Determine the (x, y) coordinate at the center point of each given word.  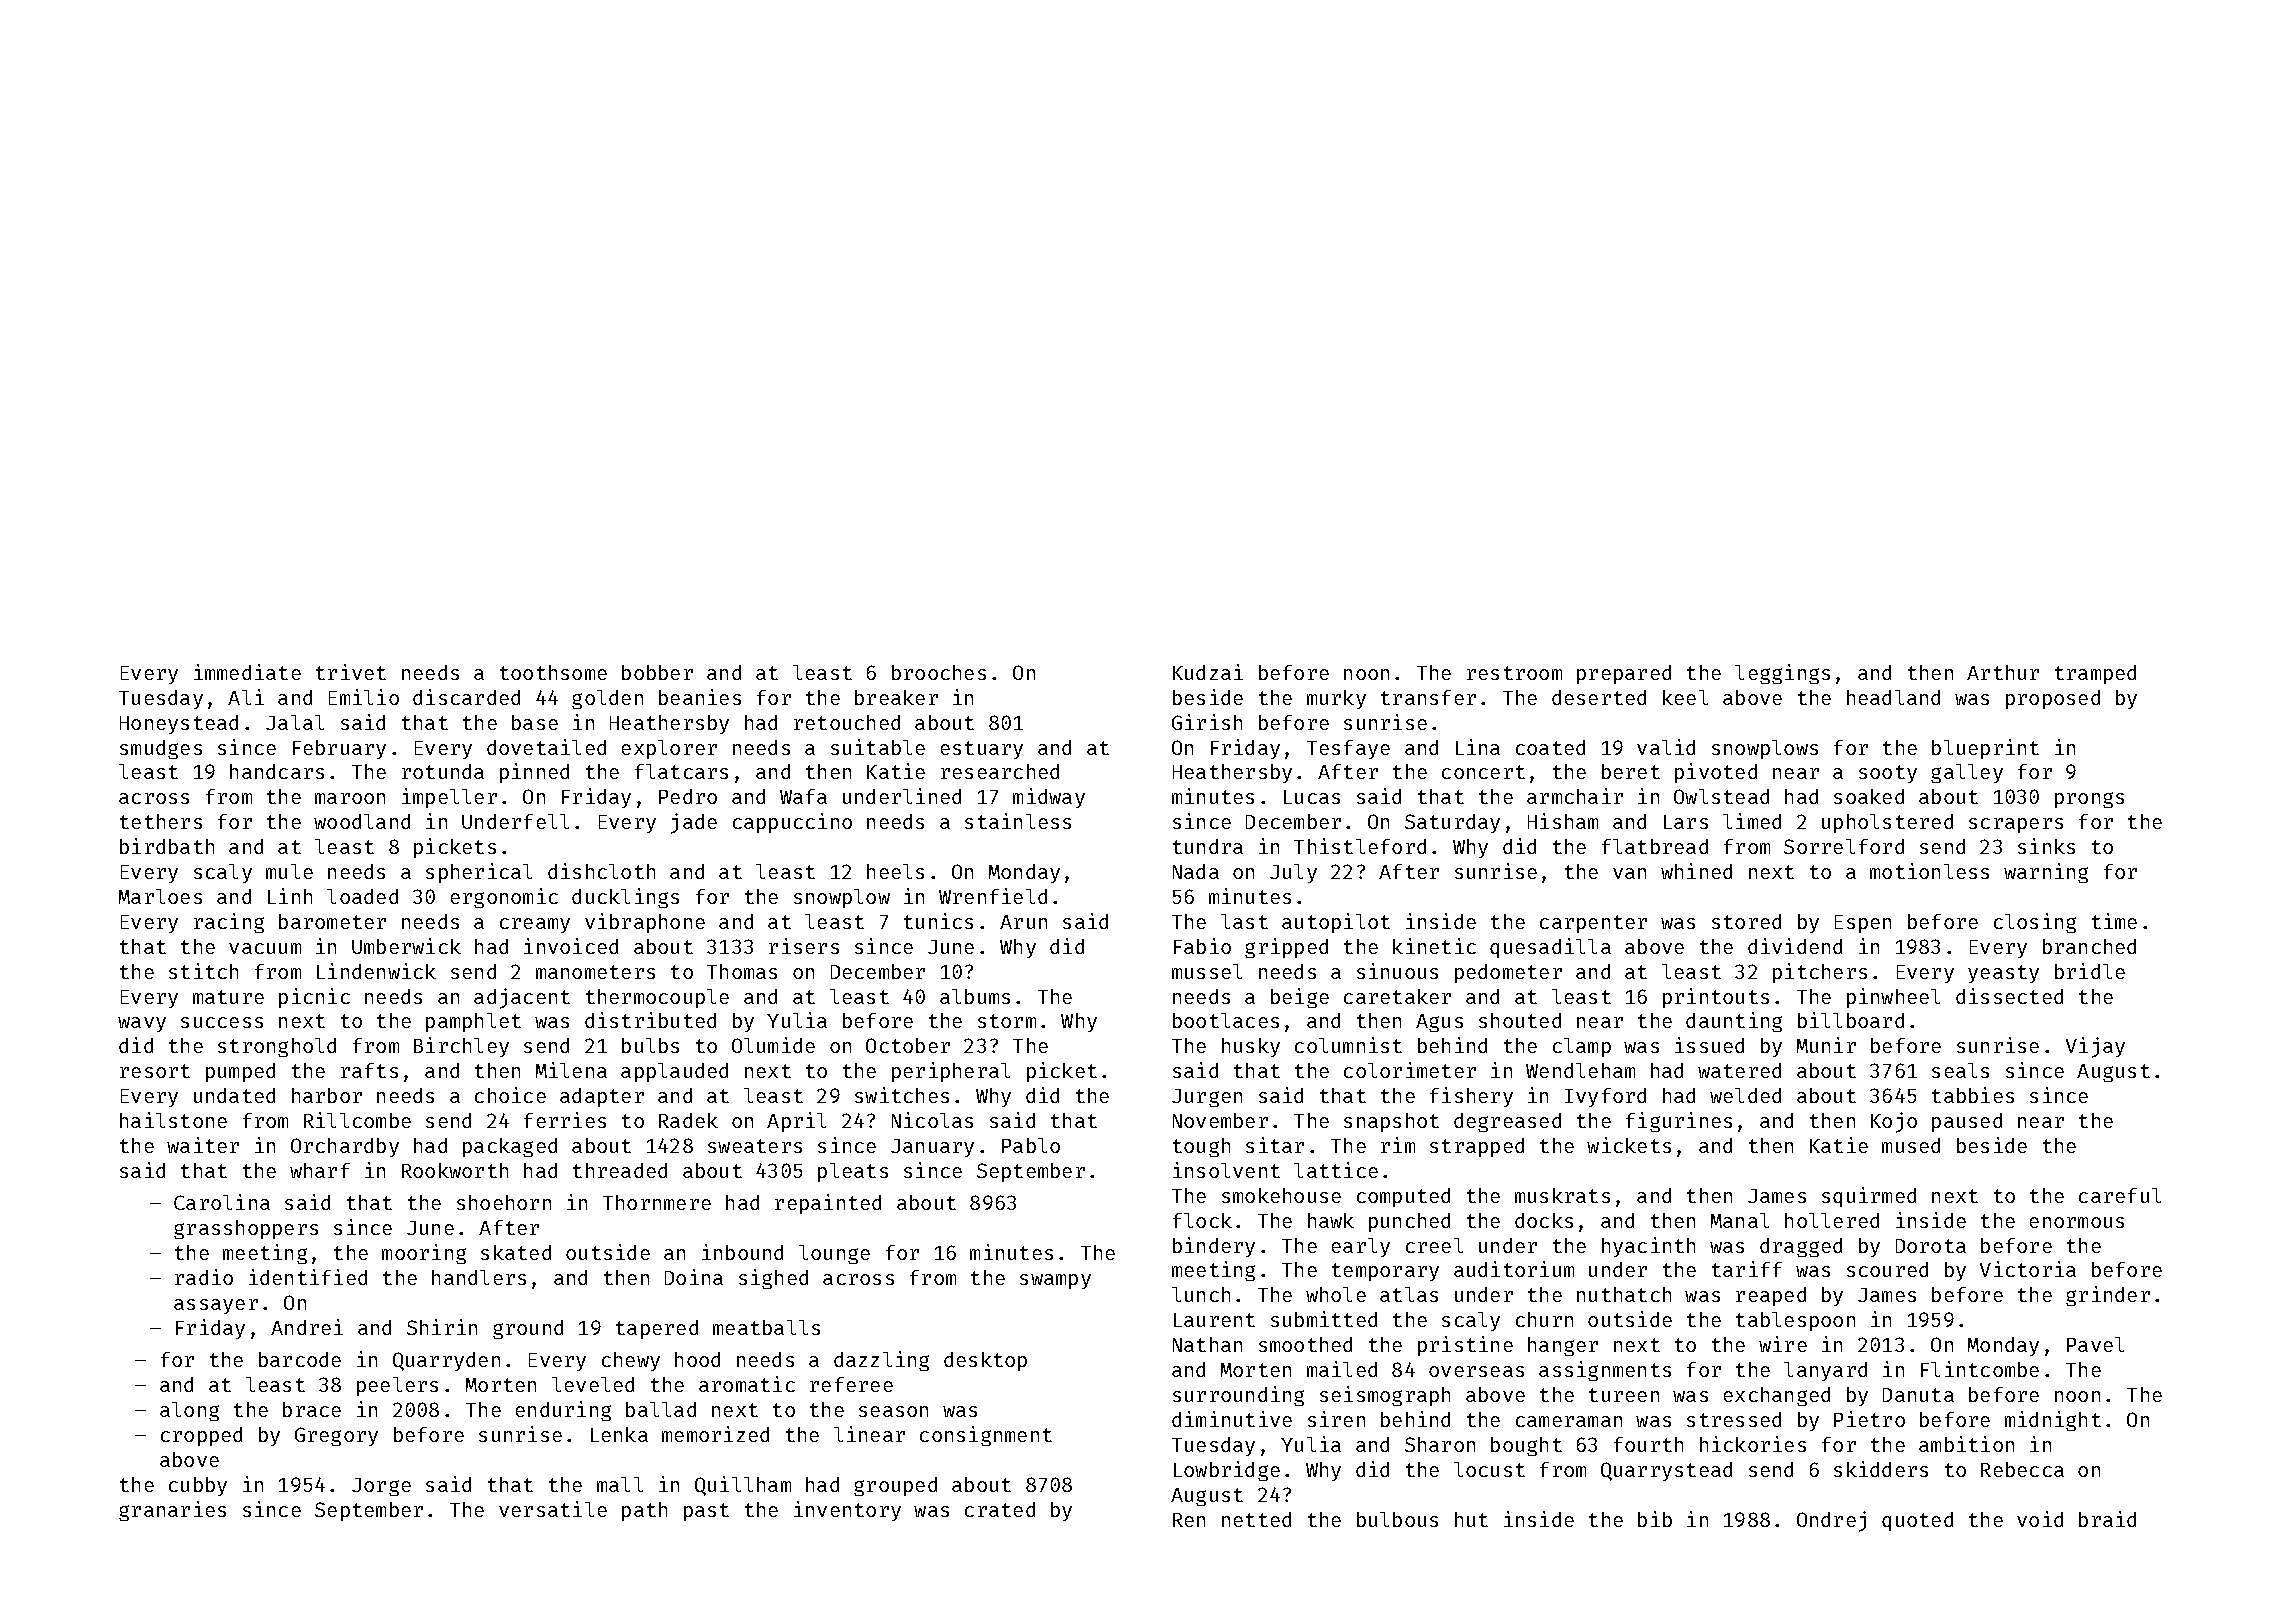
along (189, 1411)
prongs (2089, 800)
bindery (1214, 1247)
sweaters (755, 1146)
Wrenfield (993, 896)
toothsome (553, 672)
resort (155, 1071)
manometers (595, 972)
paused (1967, 1122)
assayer (216, 1306)
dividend (1795, 946)
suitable (878, 747)
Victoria (2028, 1269)
